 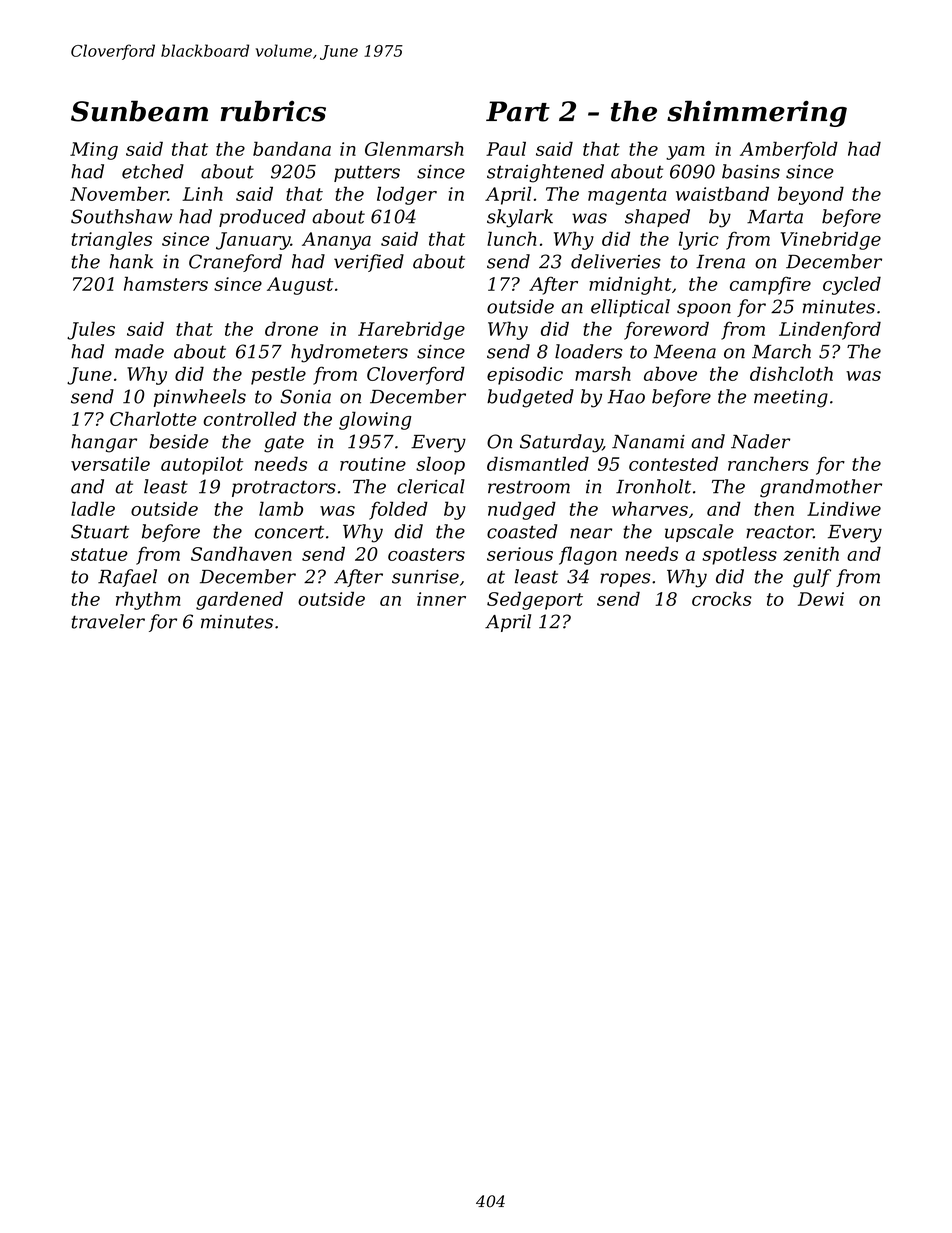 What do you see at coordinates (535, 600) in the screenshot?
I see `Sedgeport` at bounding box center [535, 600].
